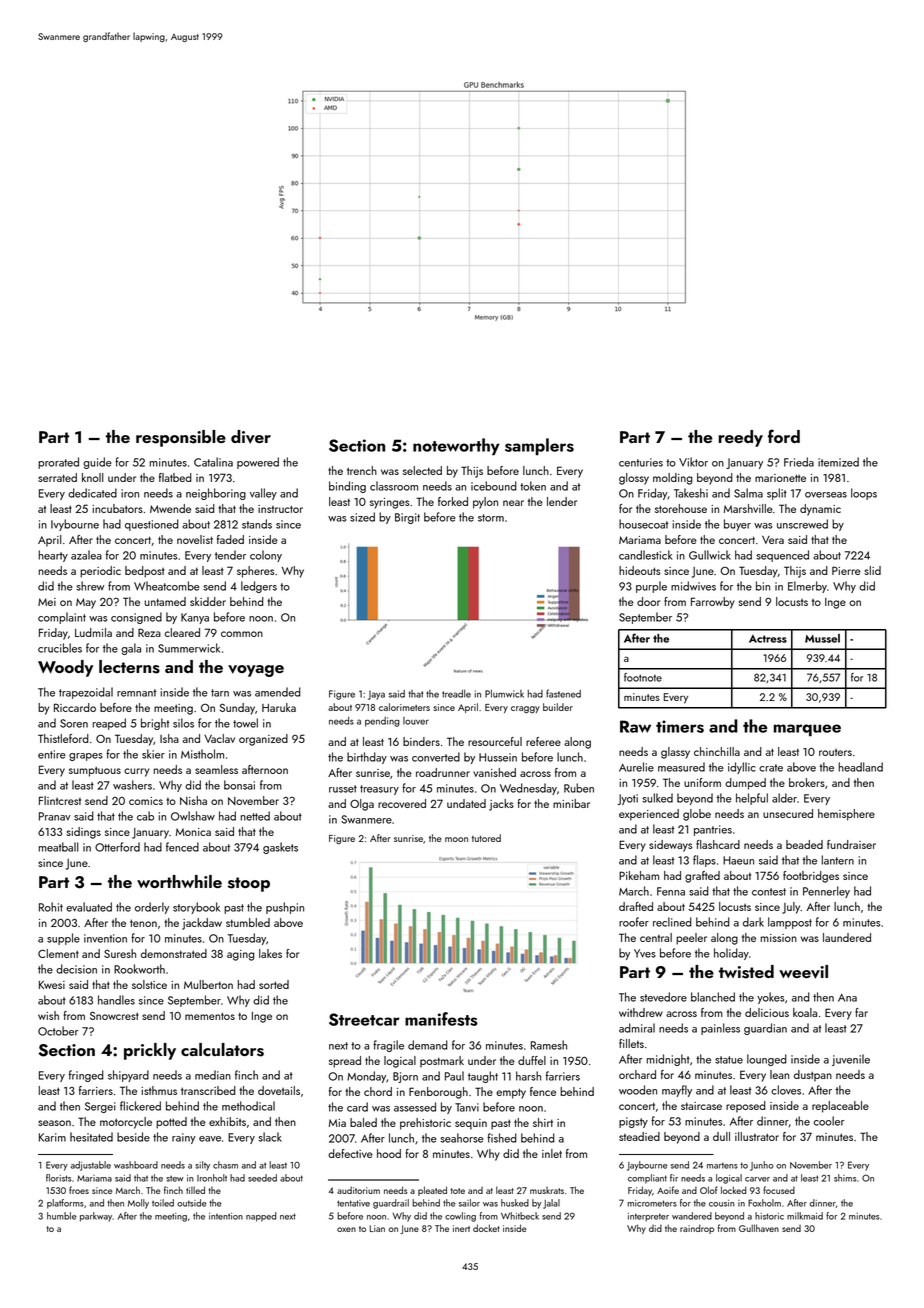 Image resolution: width=924 pixels, height=1308 pixels. What do you see at coordinates (63, 939) in the screenshot?
I see `supple` at bounding box center [63, 939].
